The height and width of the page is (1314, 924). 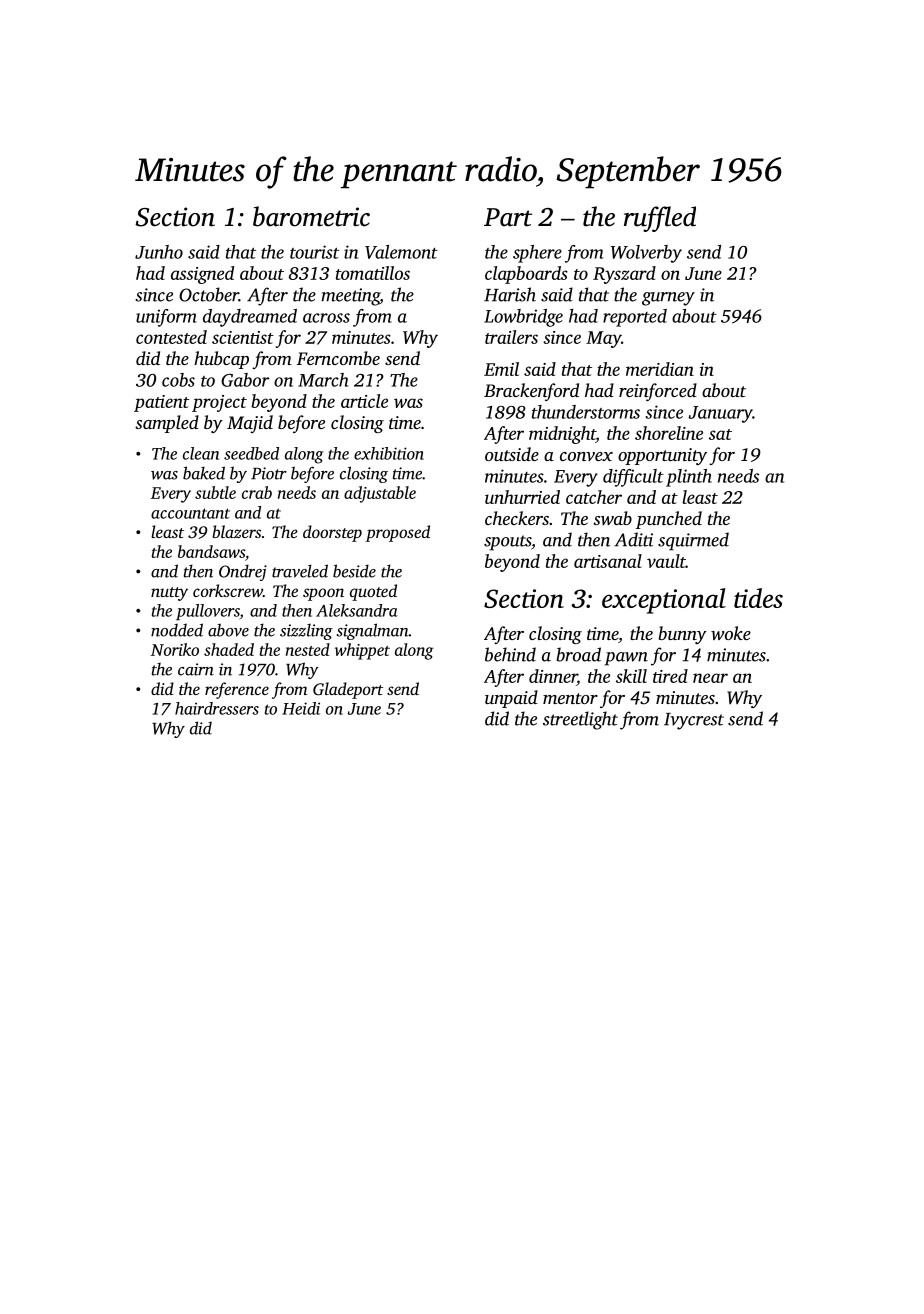 I want to click on Aditi, so click(x=633, y=539).
